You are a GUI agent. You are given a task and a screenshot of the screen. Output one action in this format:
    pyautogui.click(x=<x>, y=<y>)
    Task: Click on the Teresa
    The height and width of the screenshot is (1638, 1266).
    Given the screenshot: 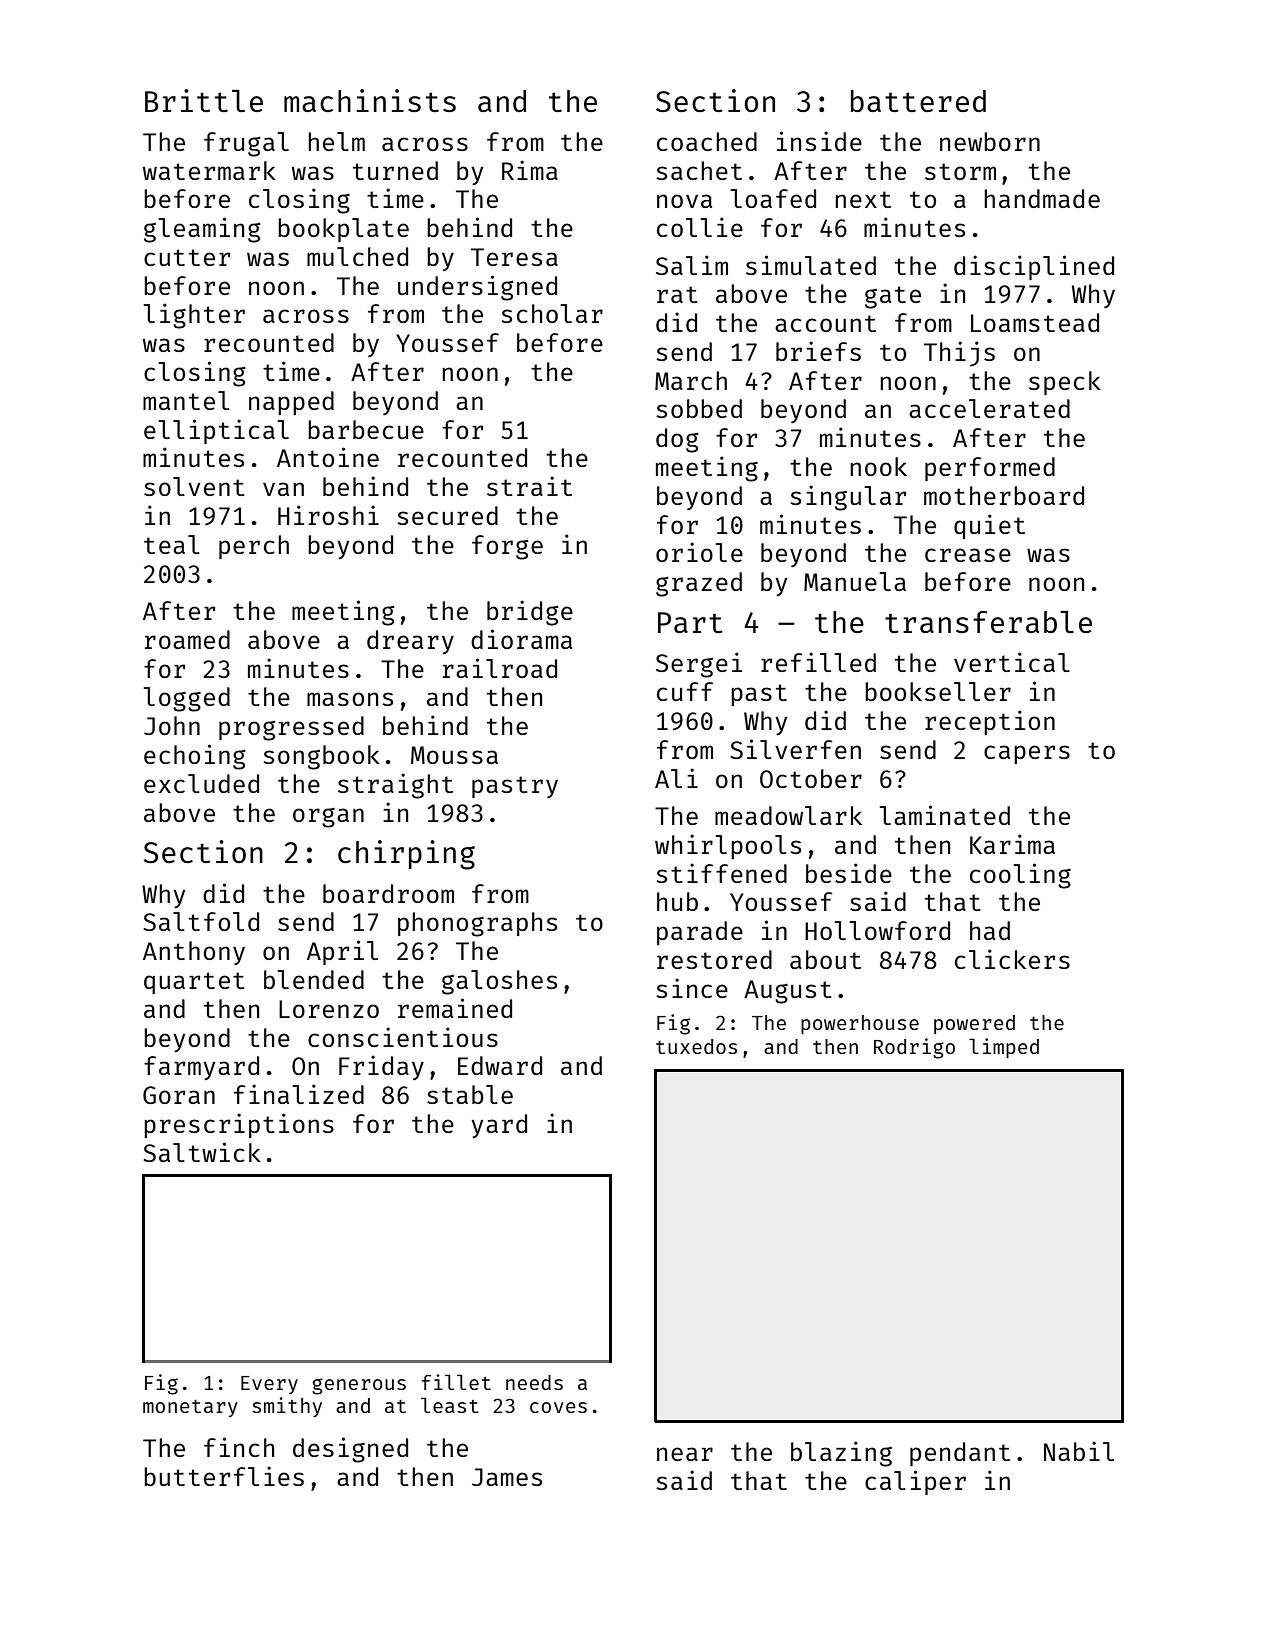 What is the action you would take?
    pyautogui.click(x=514, y=257)
